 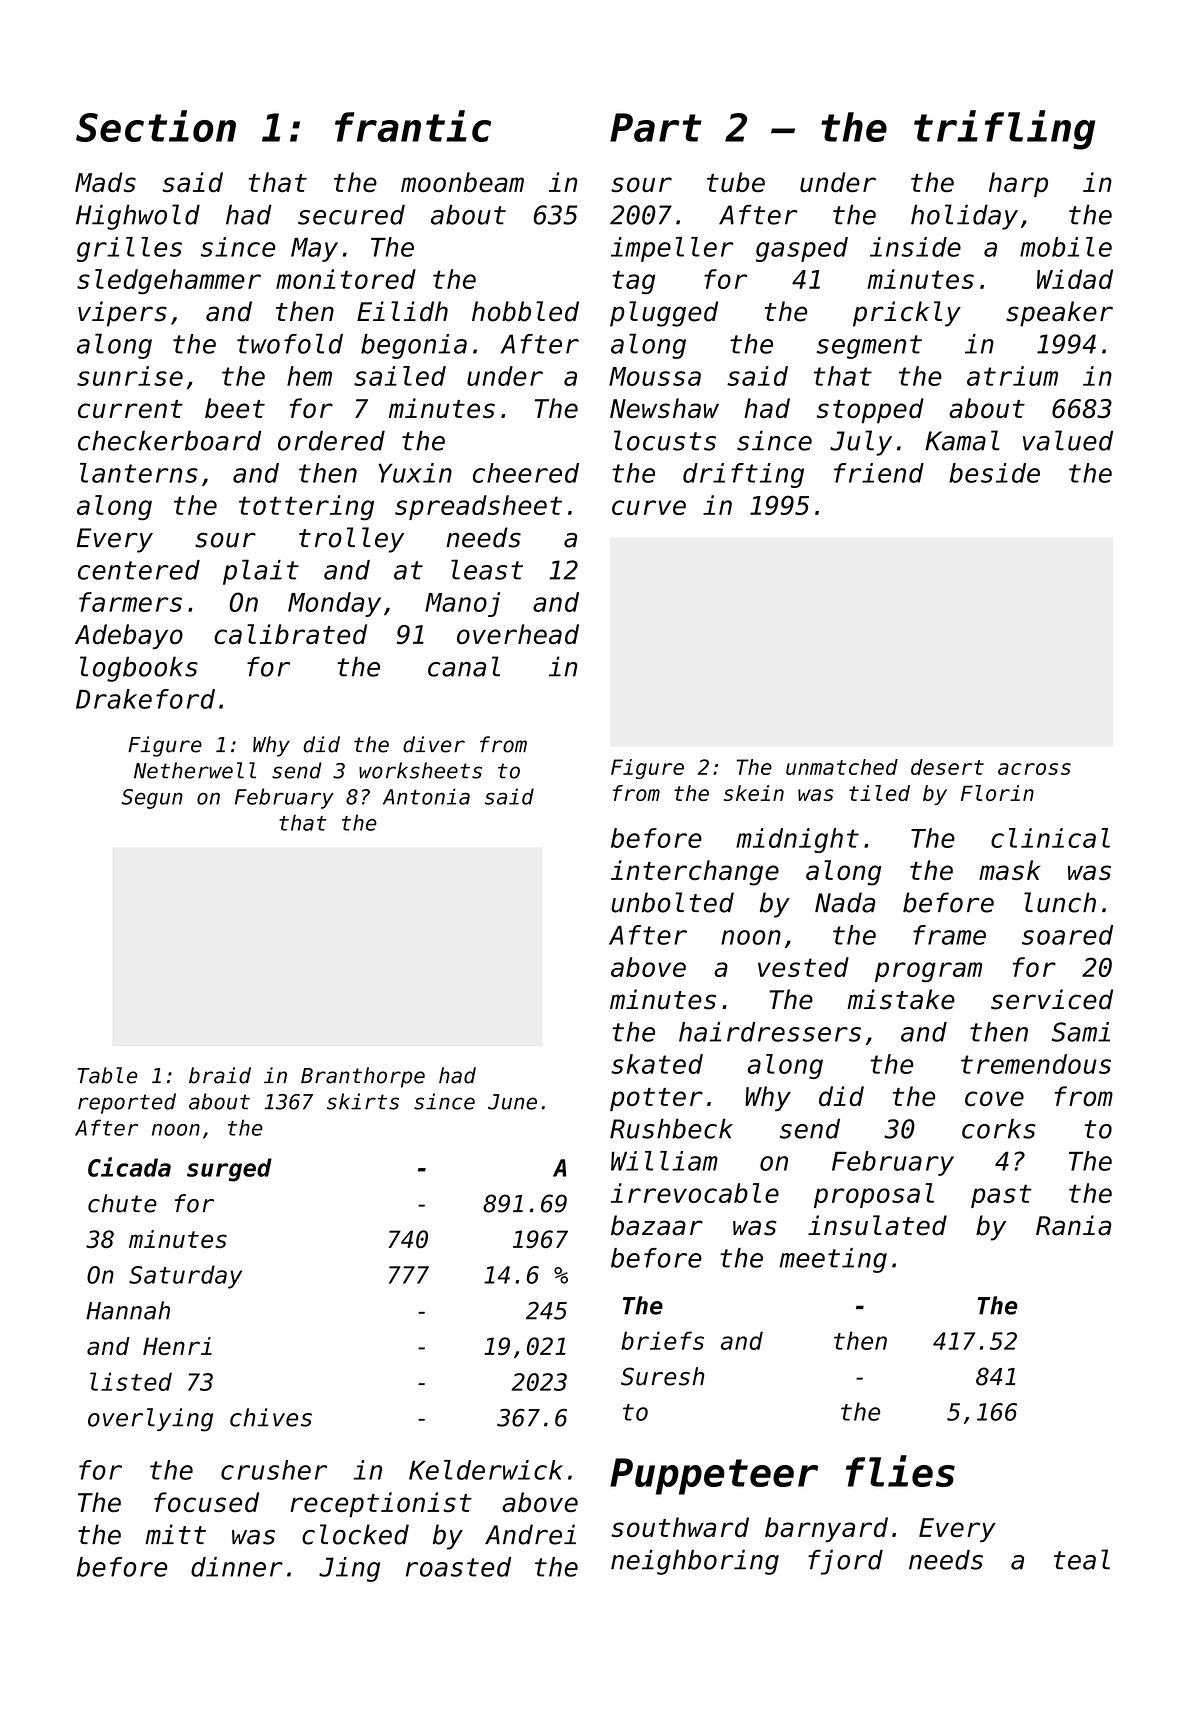 What do you see at coordinates (665, 440) in the image?
I see `locusts` at bounding box center [665, 440].
